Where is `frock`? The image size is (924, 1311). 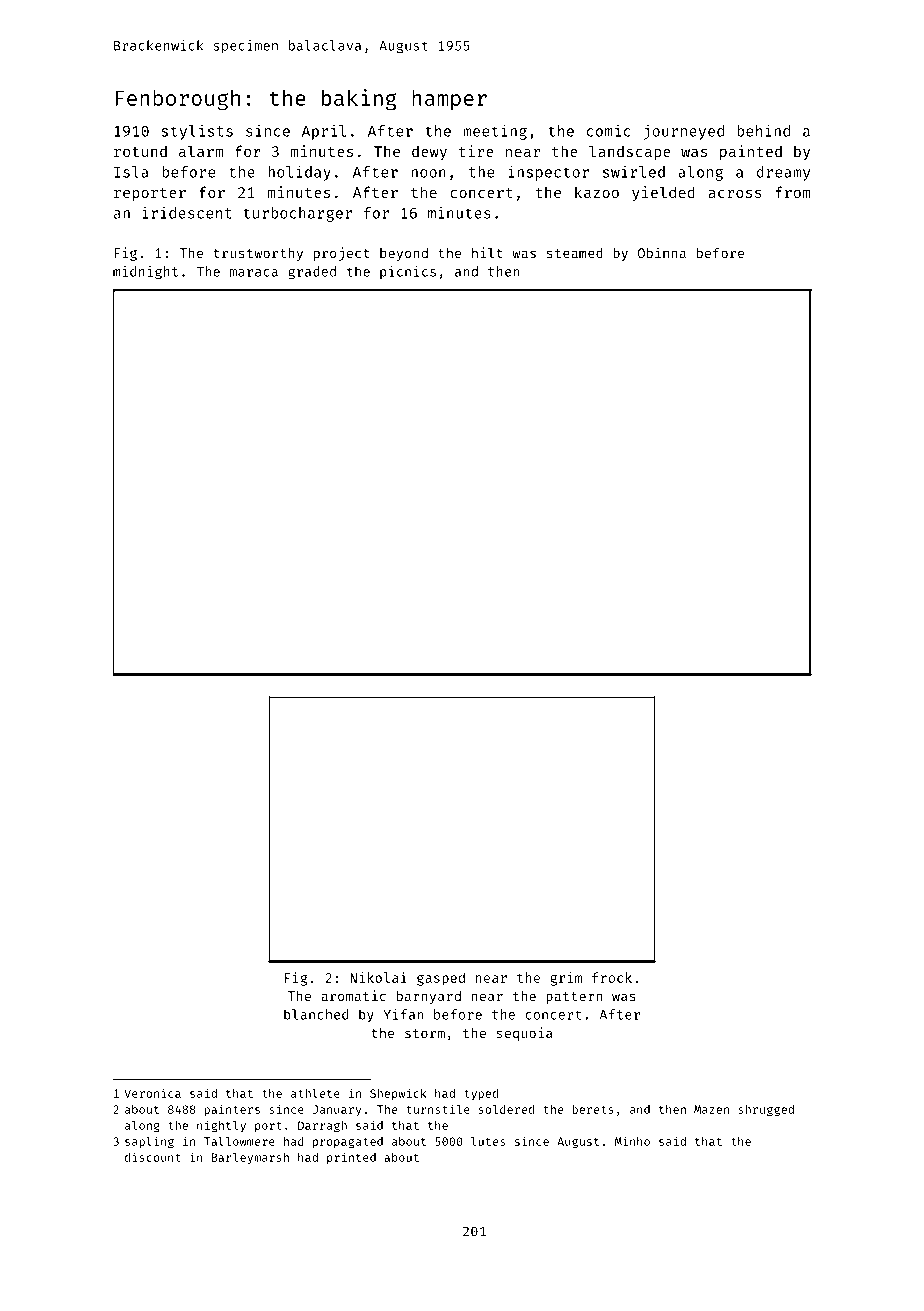
frock is located at coordinates (612, 977).
